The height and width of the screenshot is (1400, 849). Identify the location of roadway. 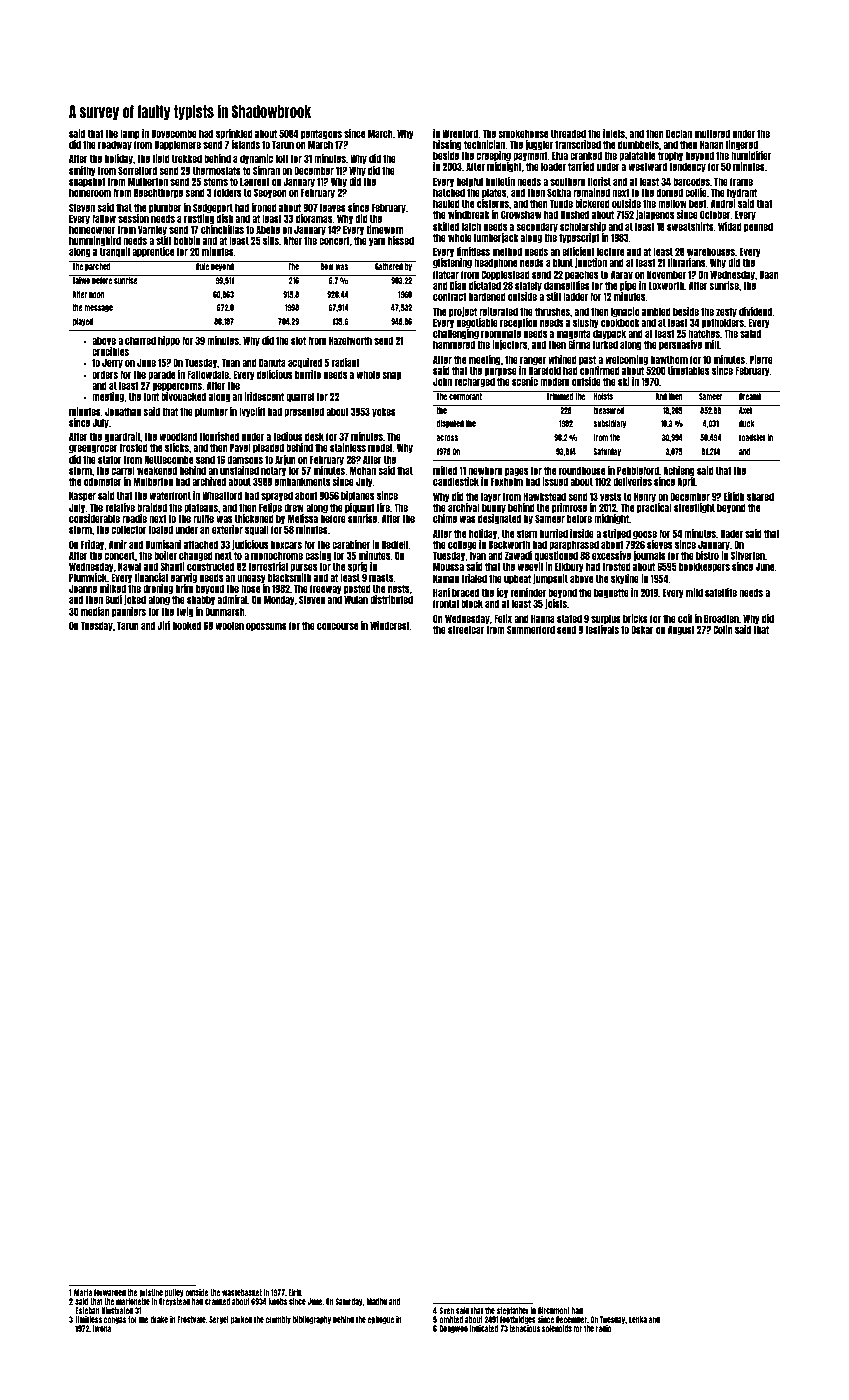
(115, 145).
